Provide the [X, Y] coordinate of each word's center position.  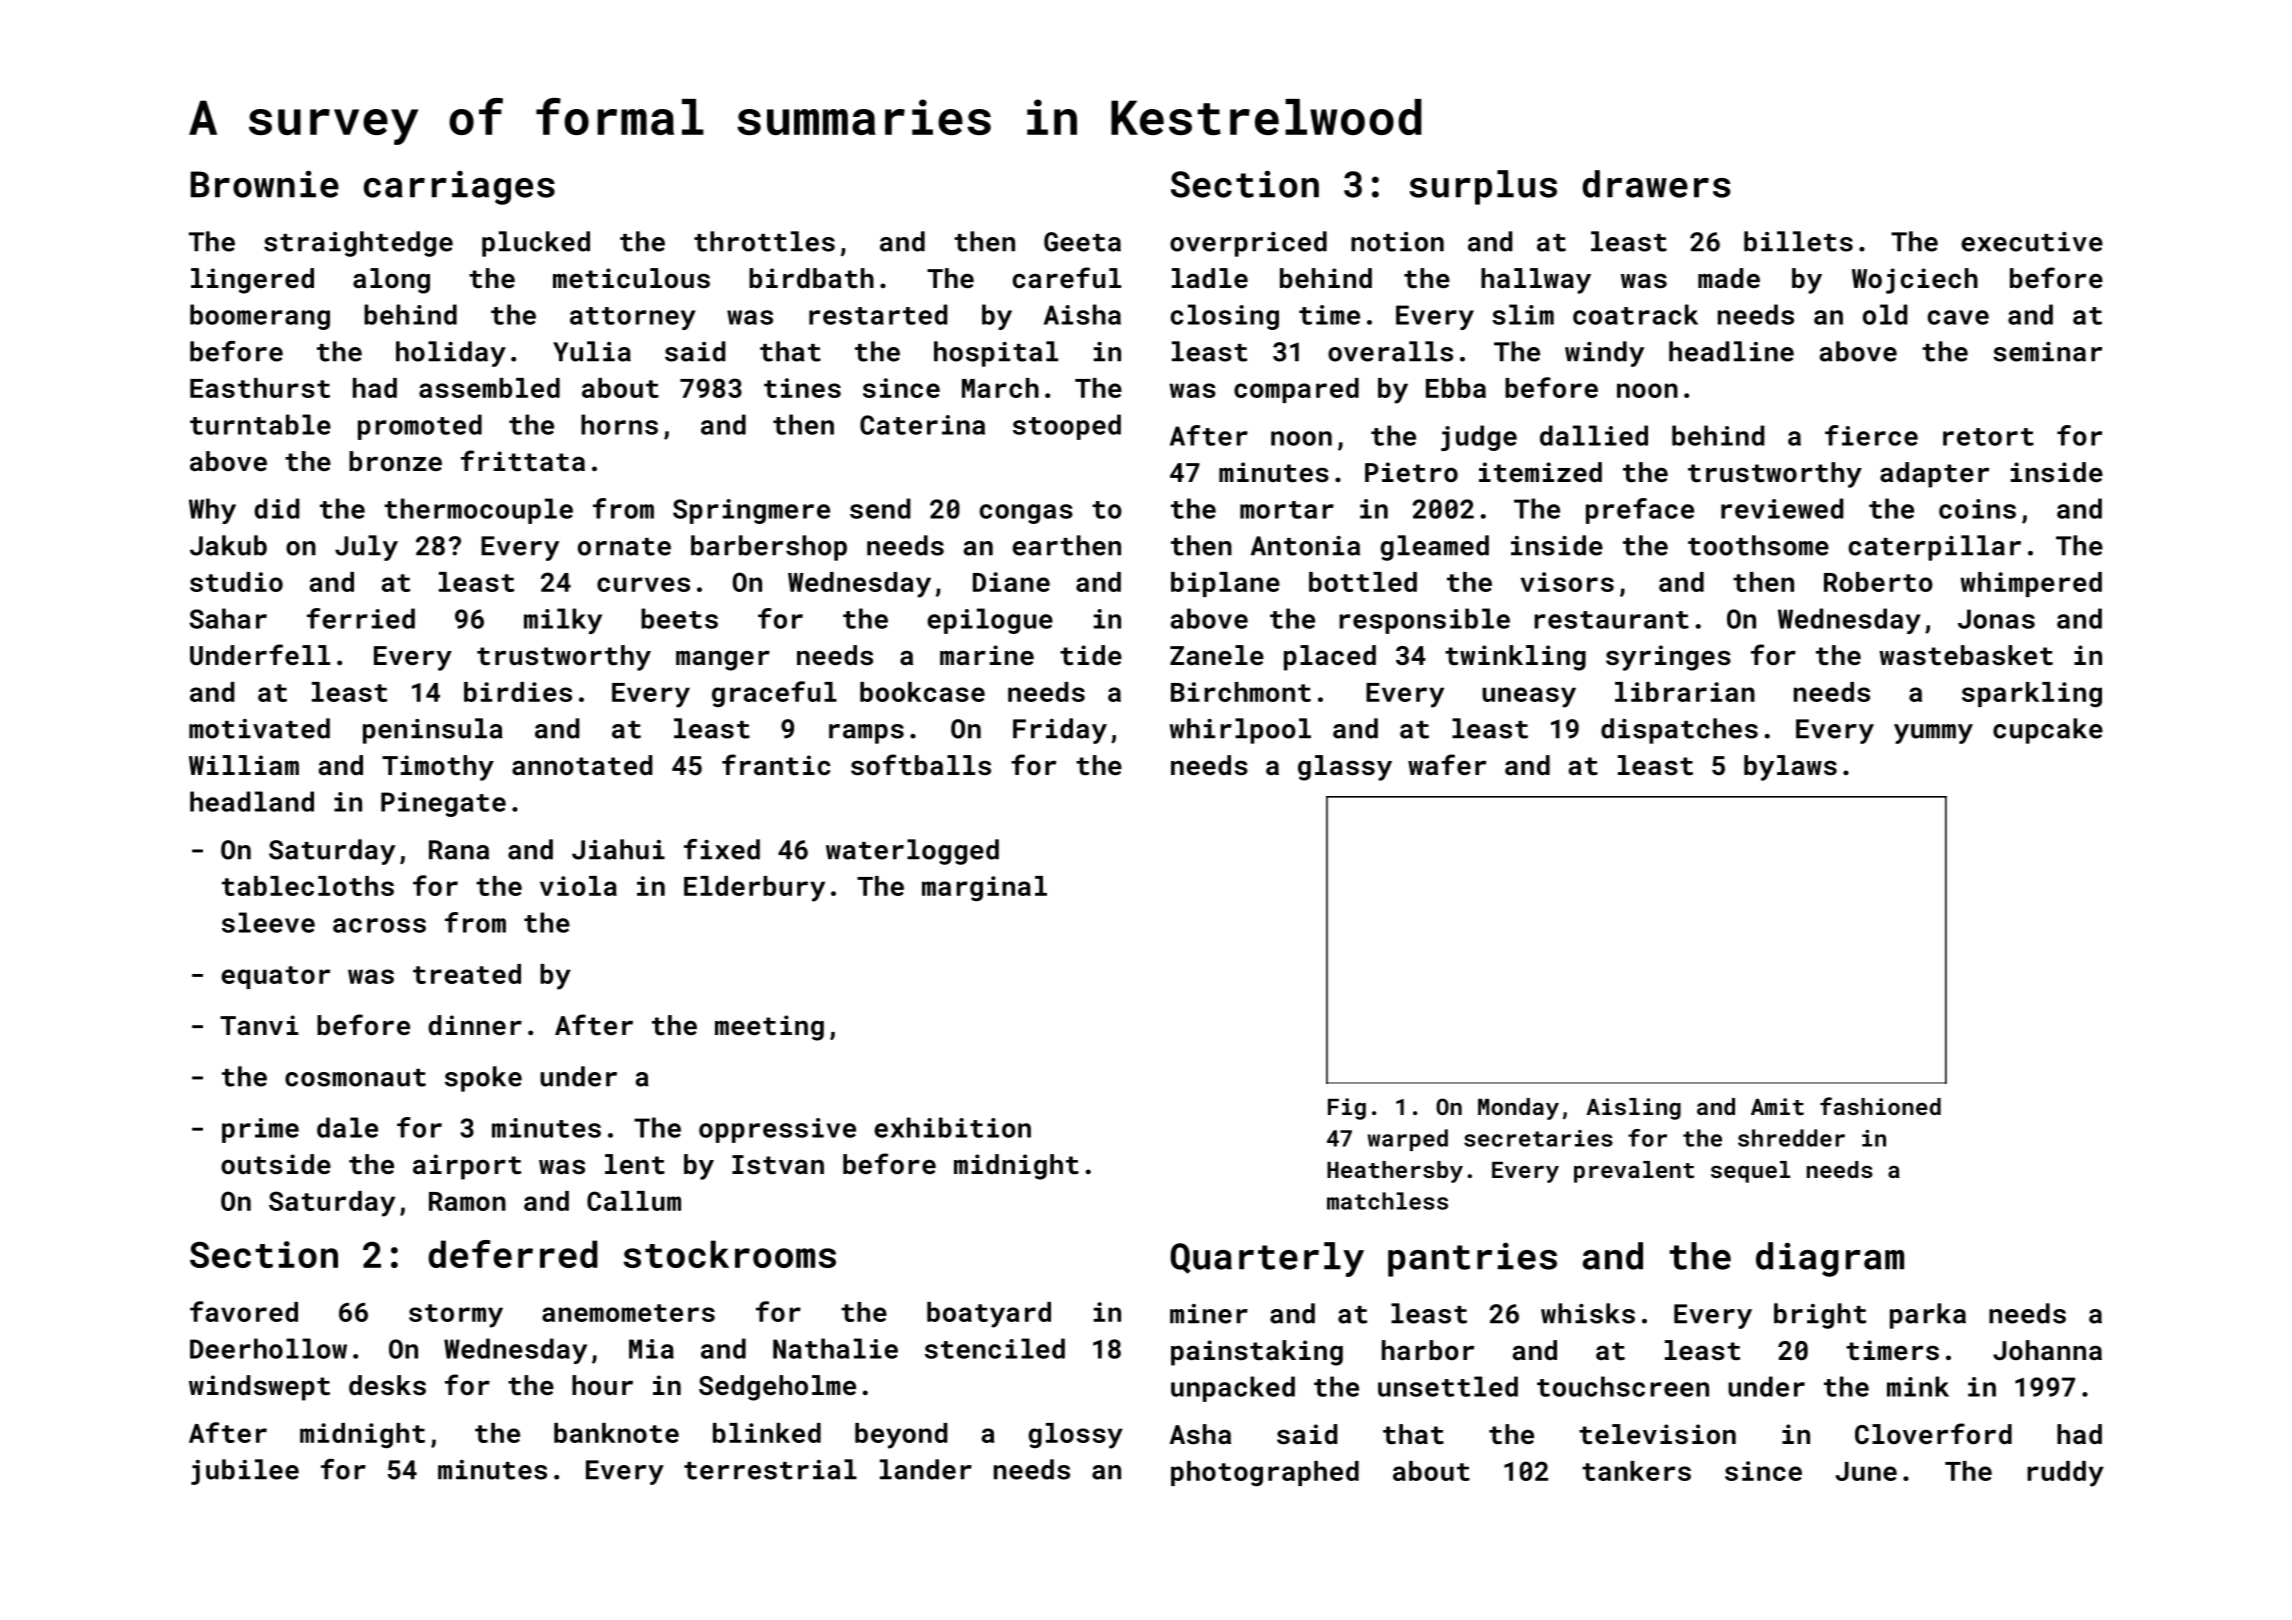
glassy [1345, 768]
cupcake [2048, 731]
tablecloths [308, 886]
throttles [764, 241]
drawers [1656, 184]
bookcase [922, 692]
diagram [1830, 1259]
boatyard [989, 1315]
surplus [1483, 187]
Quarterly [1267, 1259]
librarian [1685, 692]
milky [563, 621]
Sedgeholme [777, 1388]
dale [347, 1127]
